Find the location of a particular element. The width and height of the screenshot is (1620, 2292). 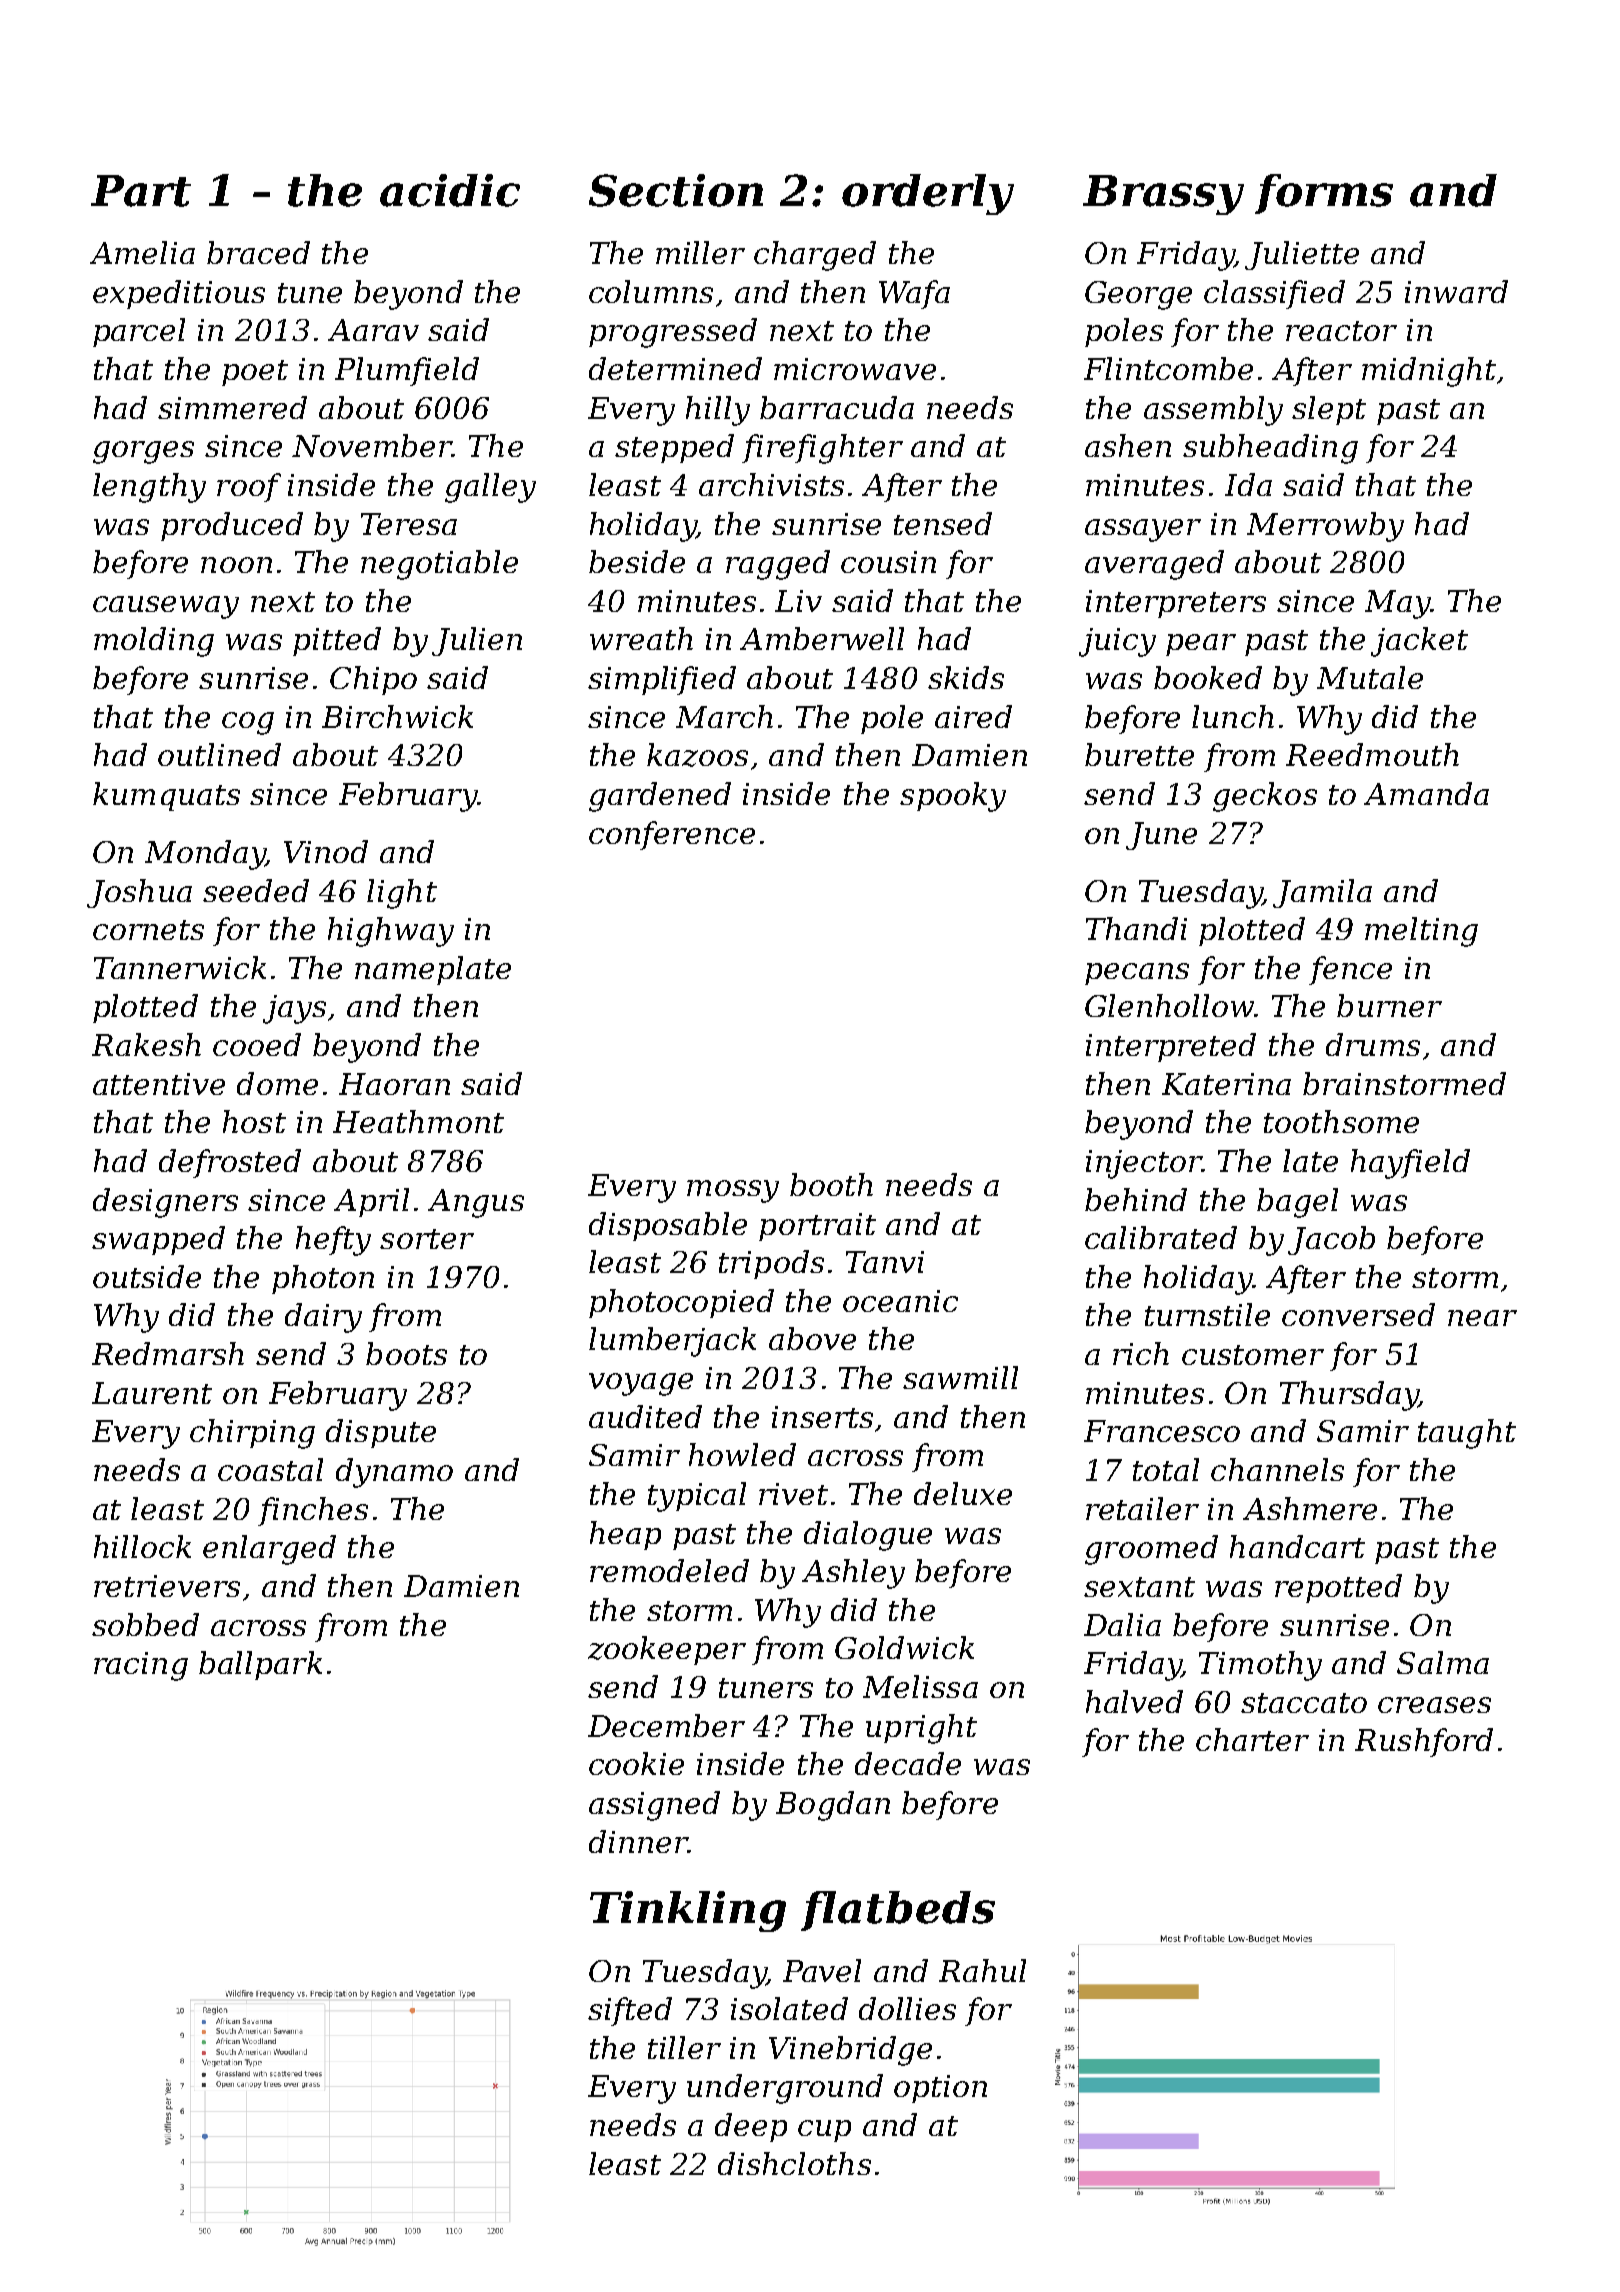

sifted is located at coordinates (630, 2011).
